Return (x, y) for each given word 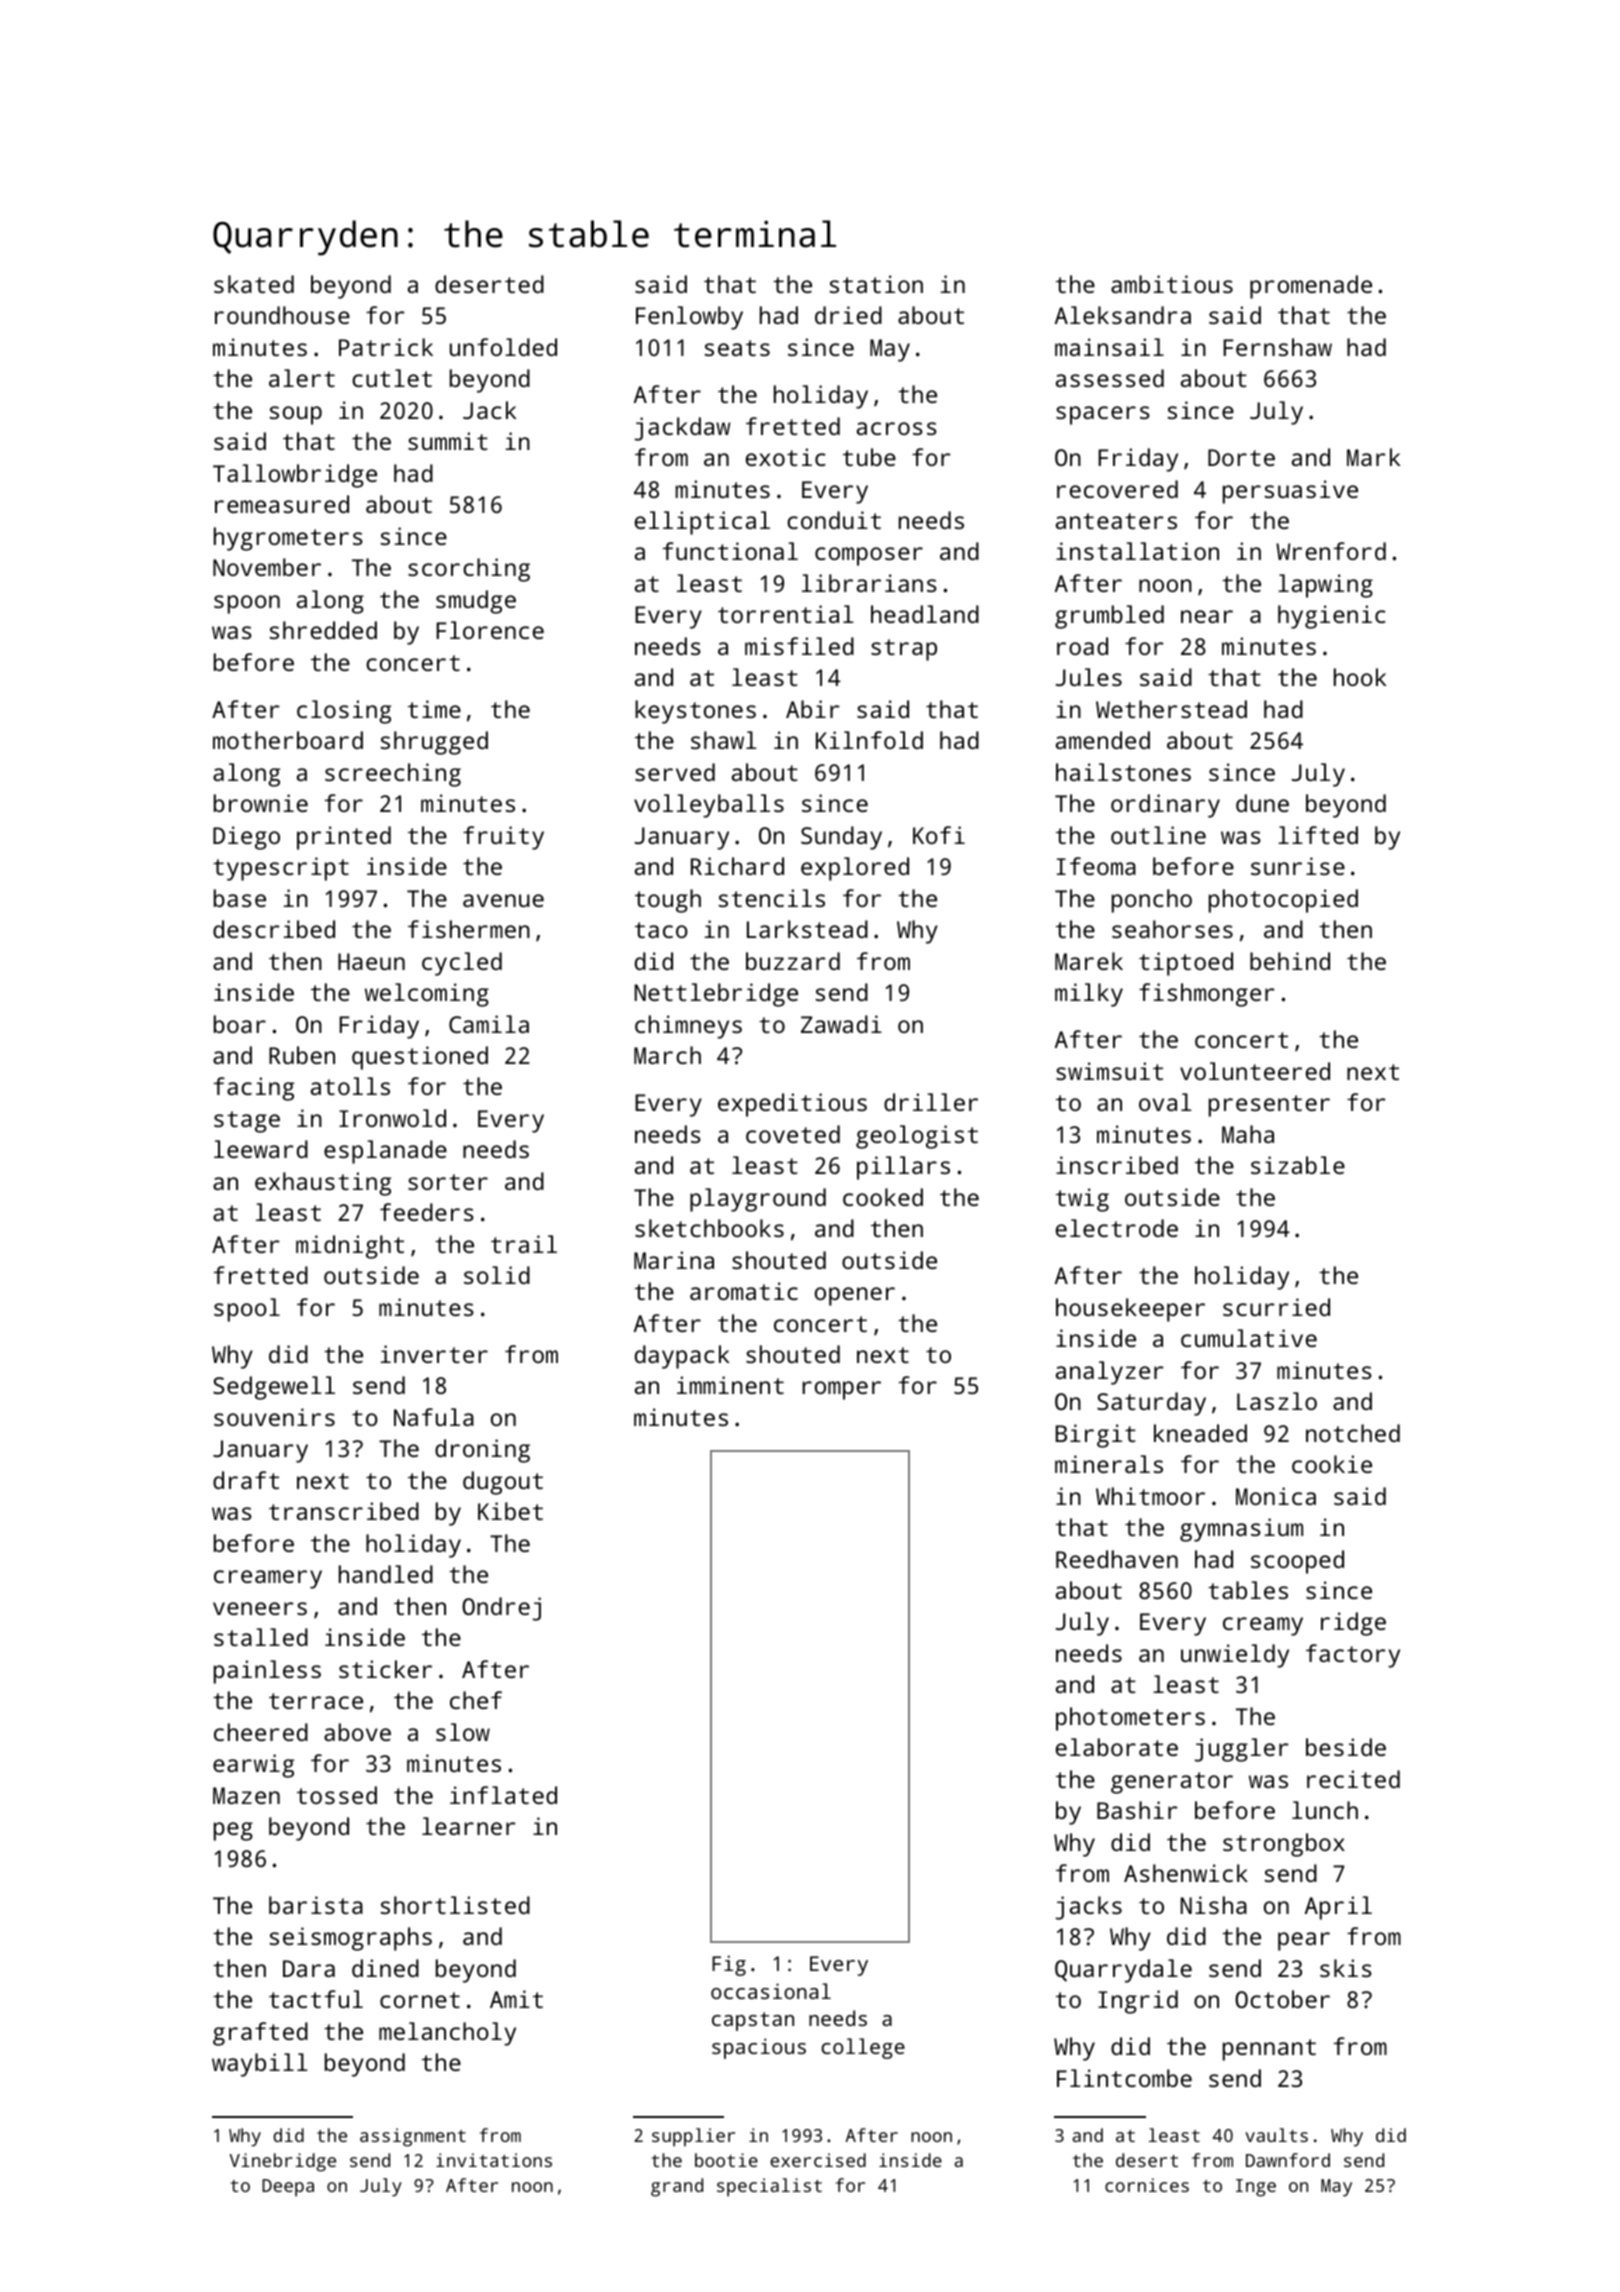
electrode (1117, 1228)
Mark (1373, 457)
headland (925, 614)
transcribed (344, 1511)
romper (841, 1390)
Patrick (386, 347)
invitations (494, 2160)
